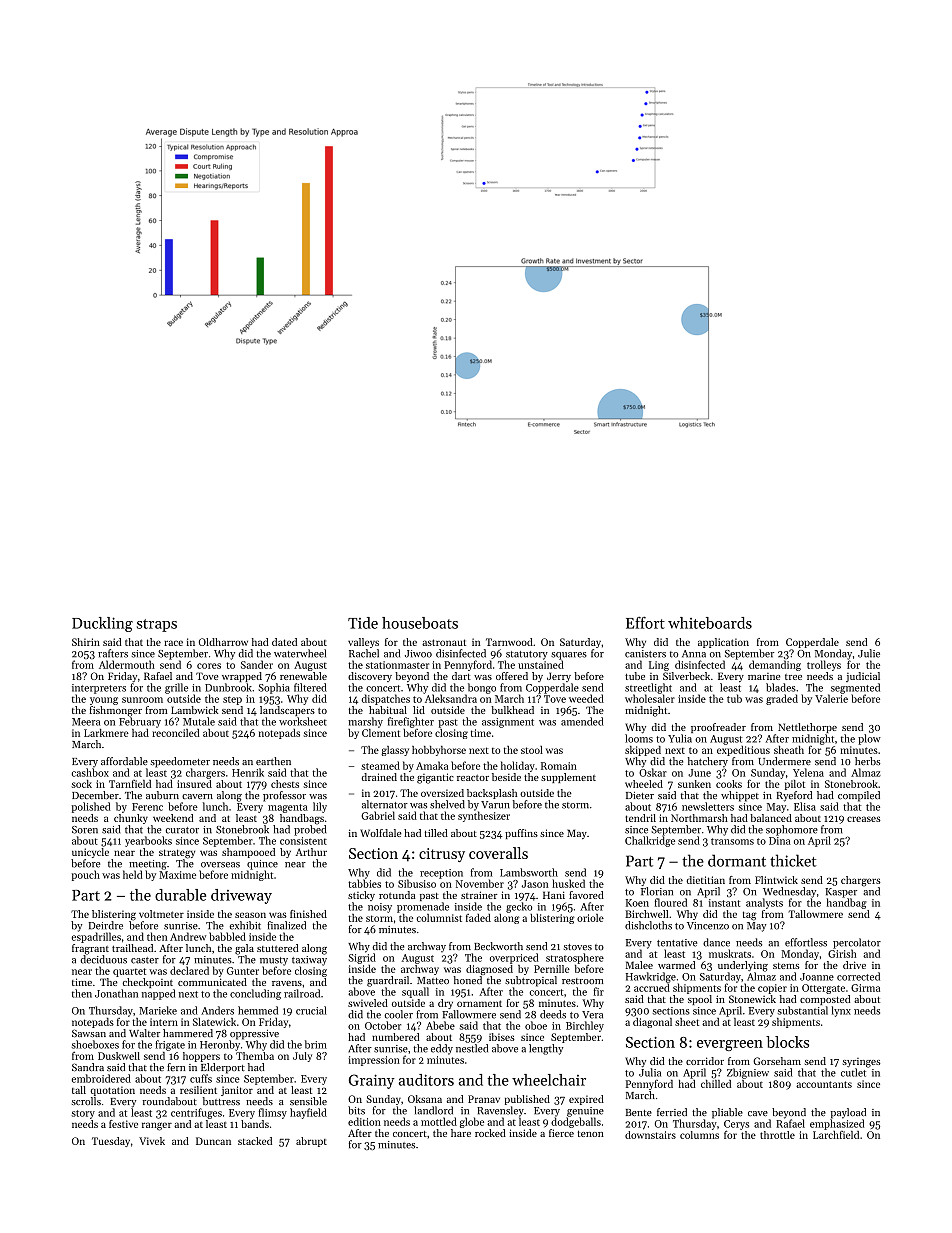 This screenshot has width=952, height=1233. I want to click on pliable, so click(727, 1113).
